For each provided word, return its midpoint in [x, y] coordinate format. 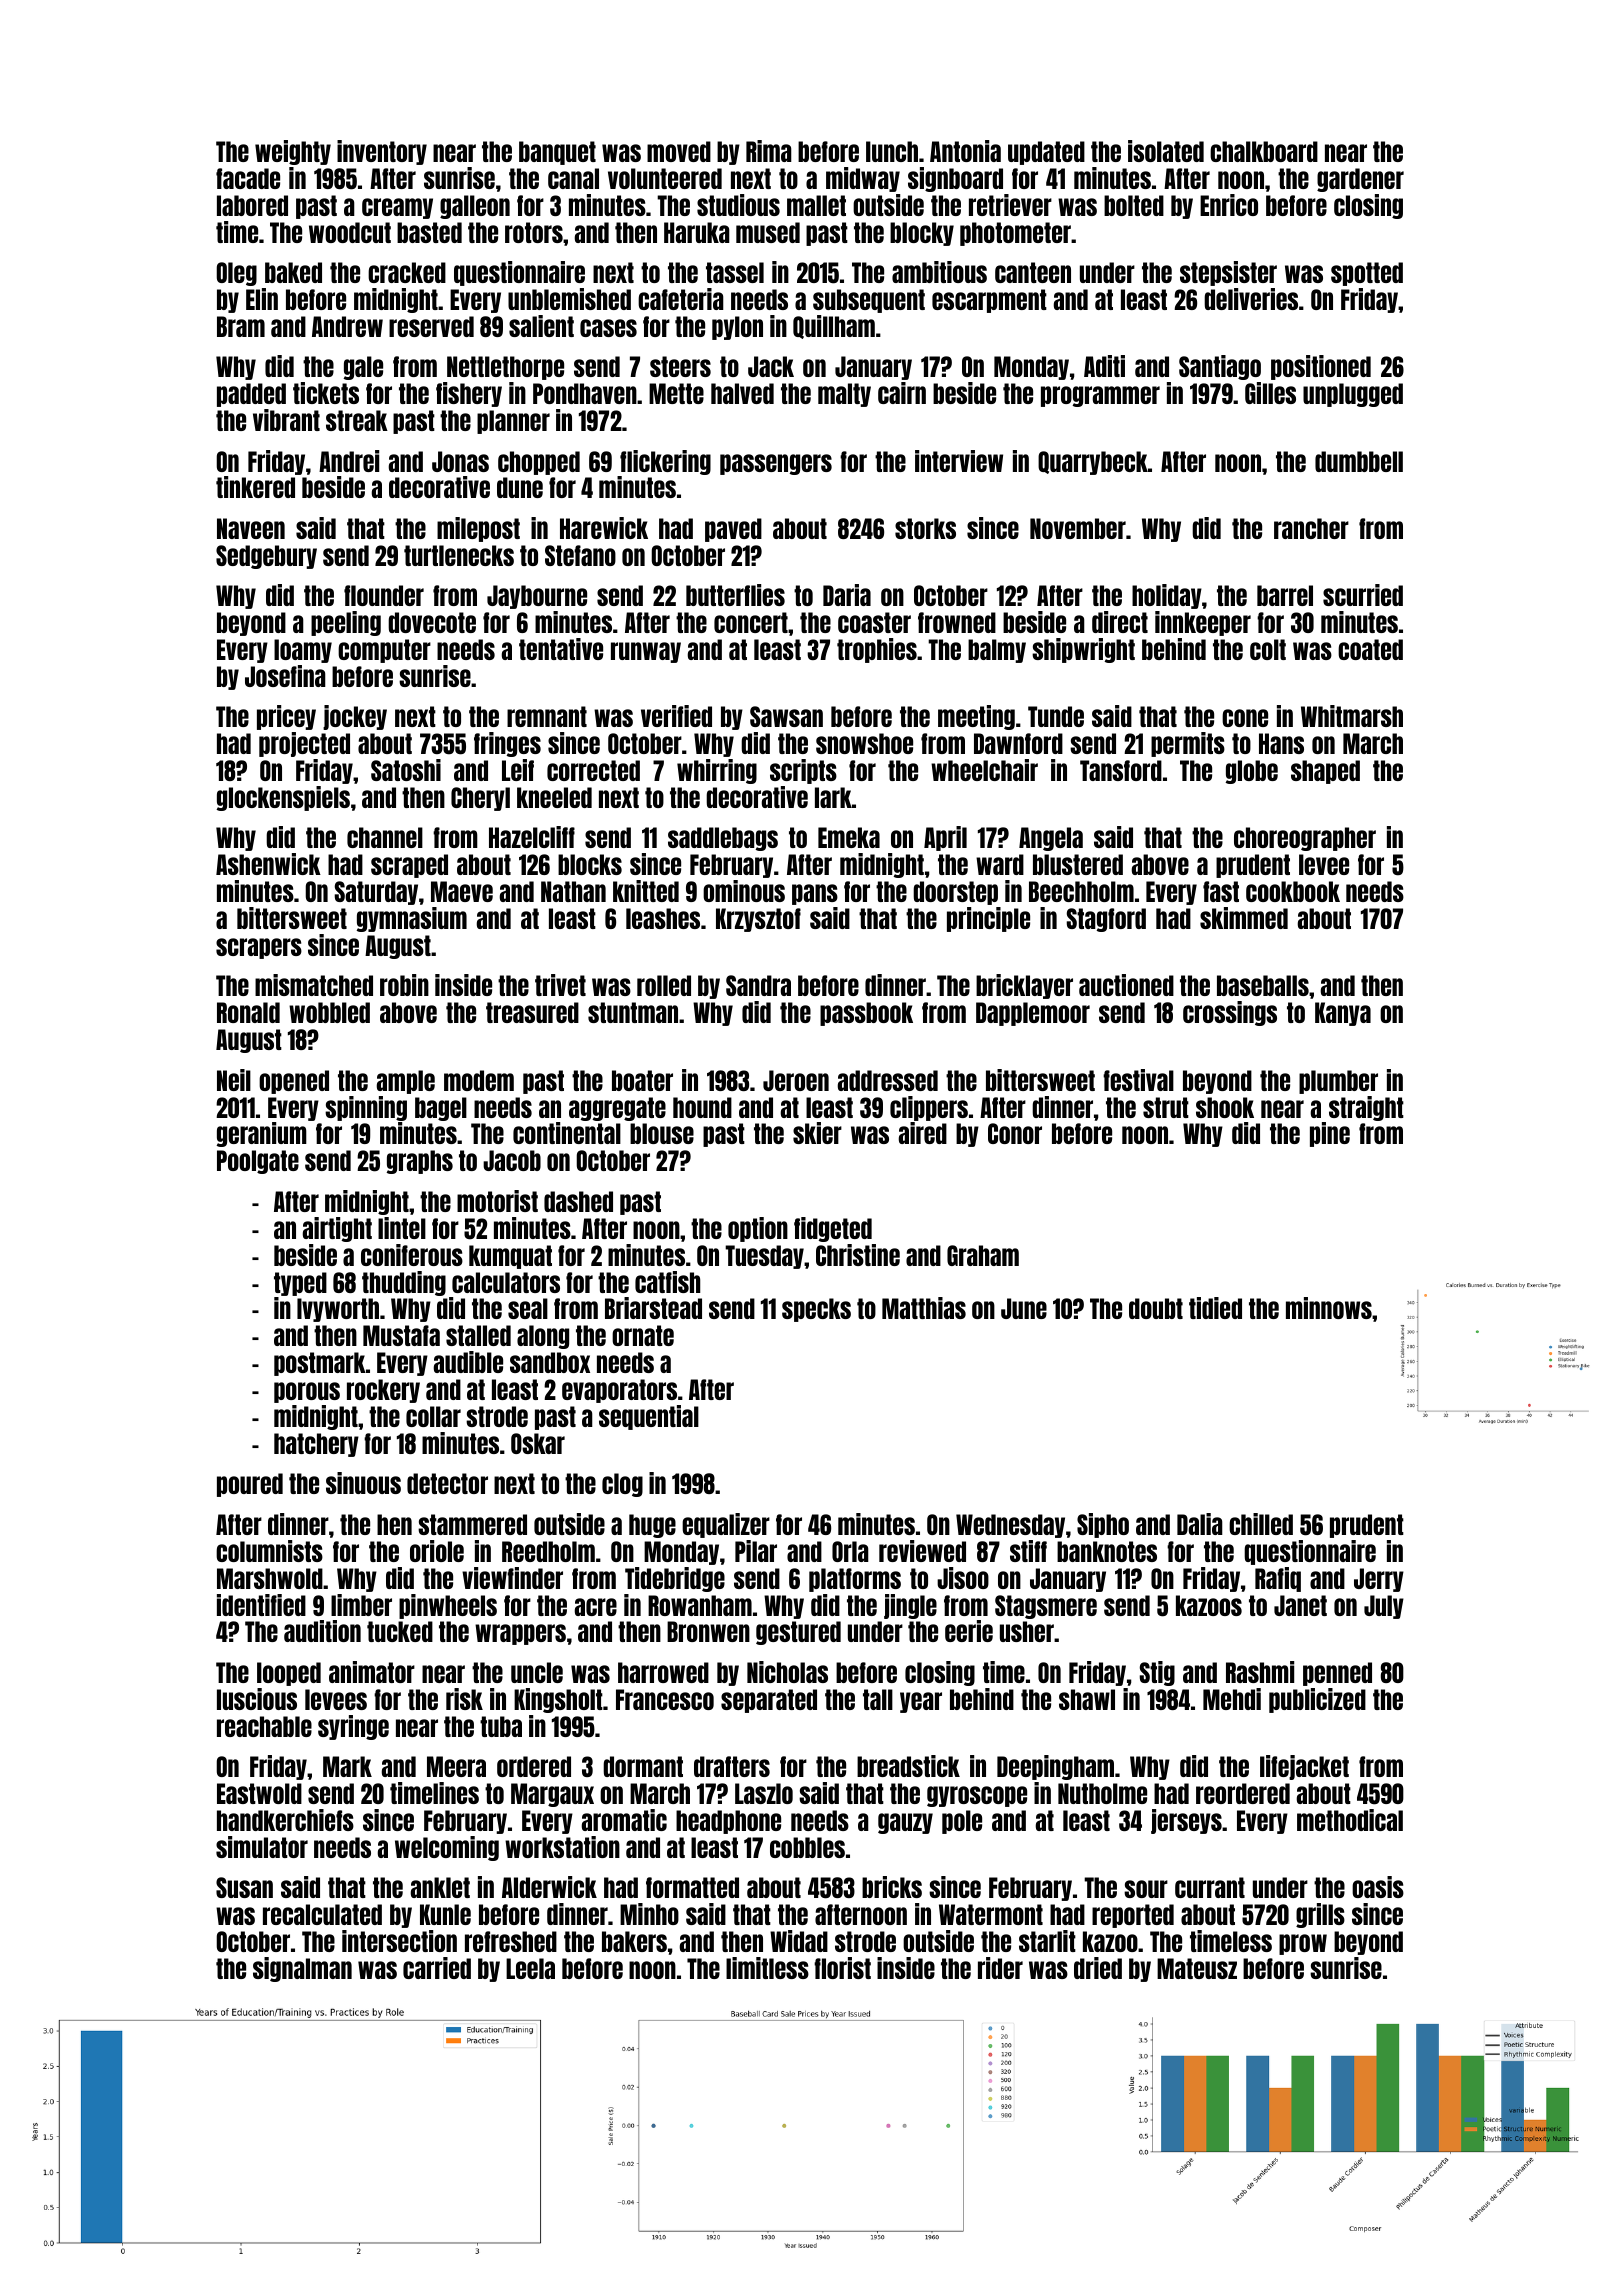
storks [925, 528]
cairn [902, 393]
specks [816, 1310]
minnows [1329, 1308]
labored [252, 205]
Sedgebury [266, 557]
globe [1252, 772]
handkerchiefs [285, 1820]
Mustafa [401, 1335]
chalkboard [1264, 151]
